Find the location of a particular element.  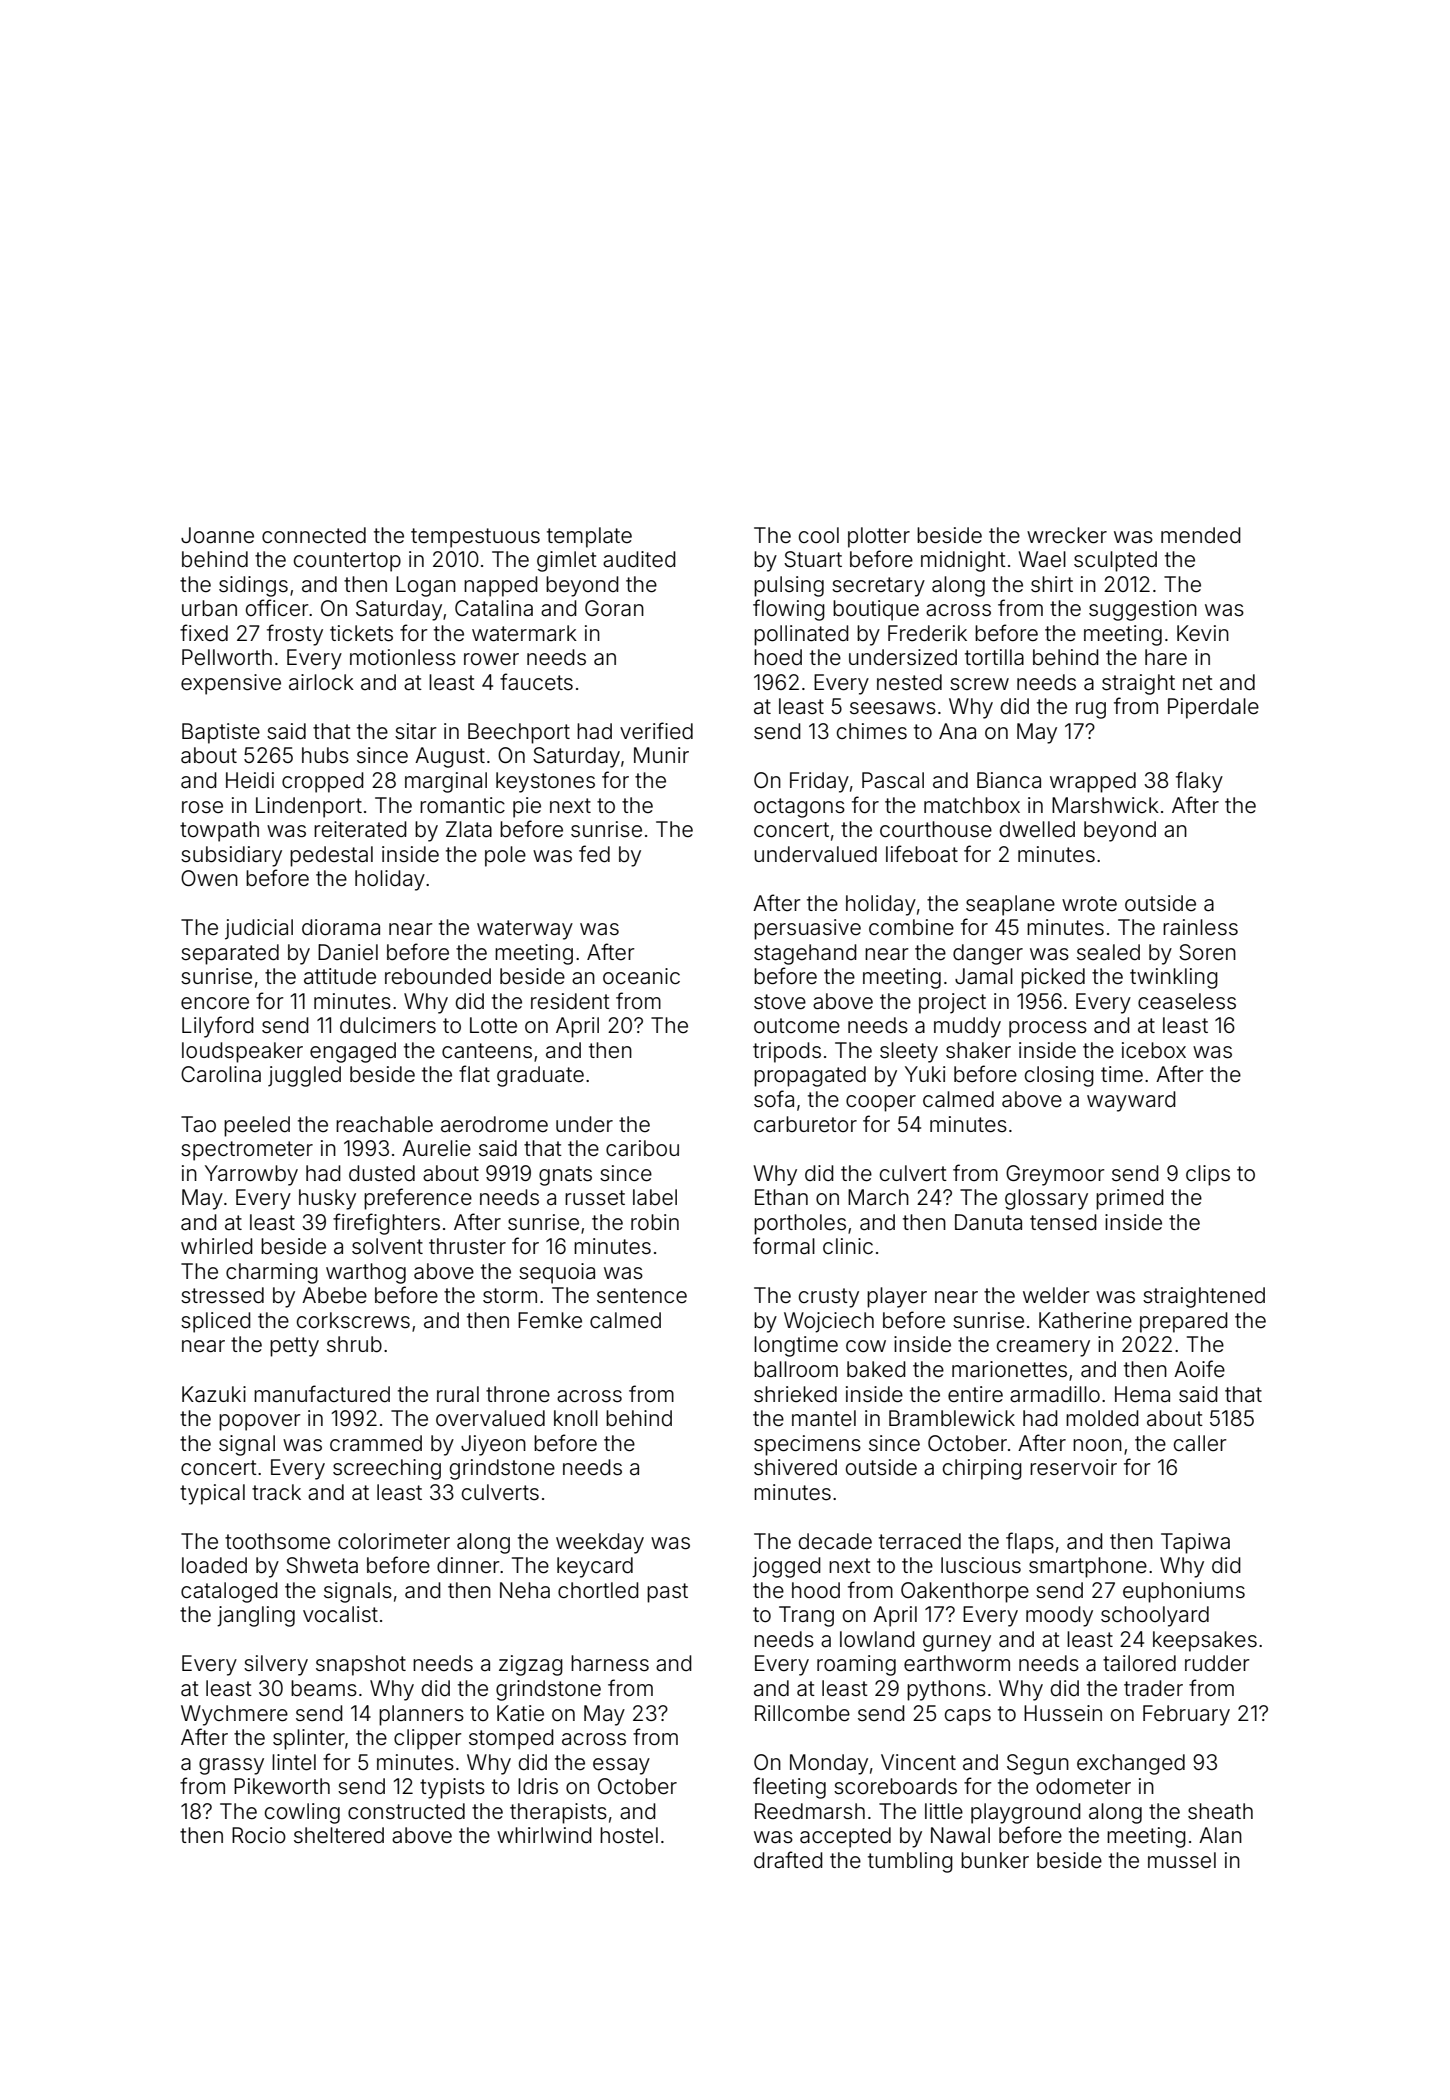

mended is located at coordinates (1201, 535).
